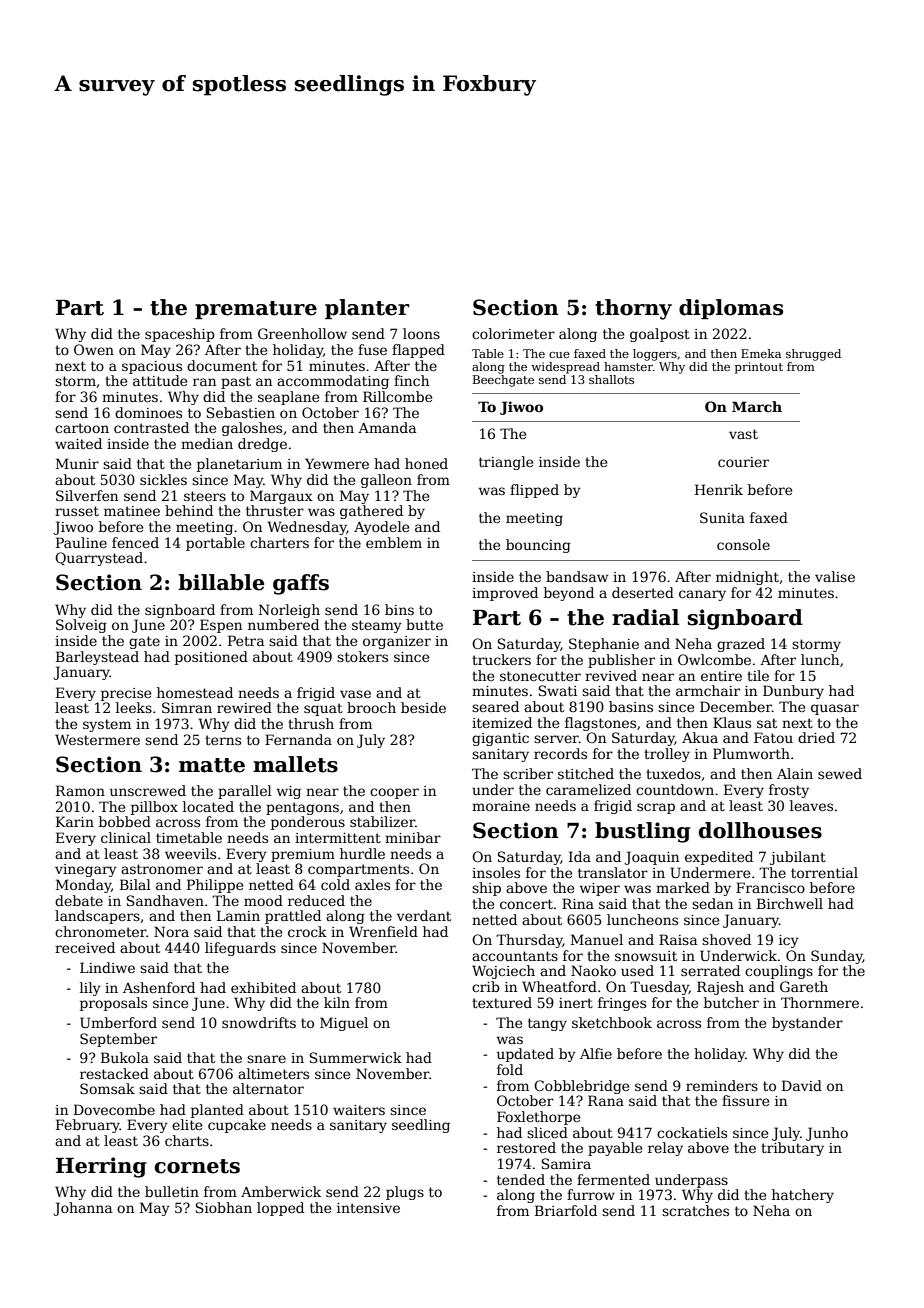 This document has width=924, height=1308. Describe the element at coordinates (256, 310) in the document. I see `premature` at that location.
